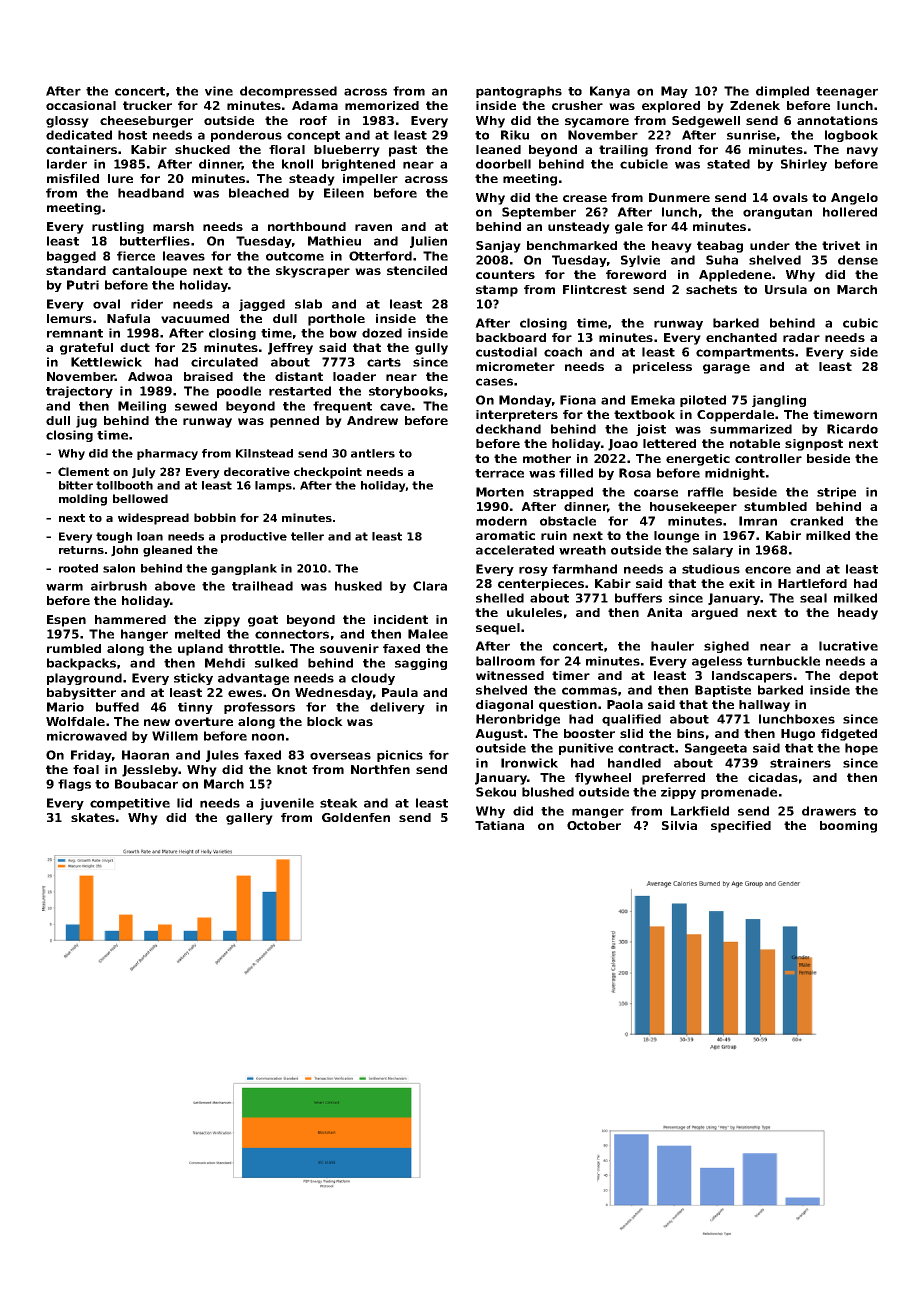  Describe the element at coordinates (288, 92) in the page. I see `decompressed` at that location.
